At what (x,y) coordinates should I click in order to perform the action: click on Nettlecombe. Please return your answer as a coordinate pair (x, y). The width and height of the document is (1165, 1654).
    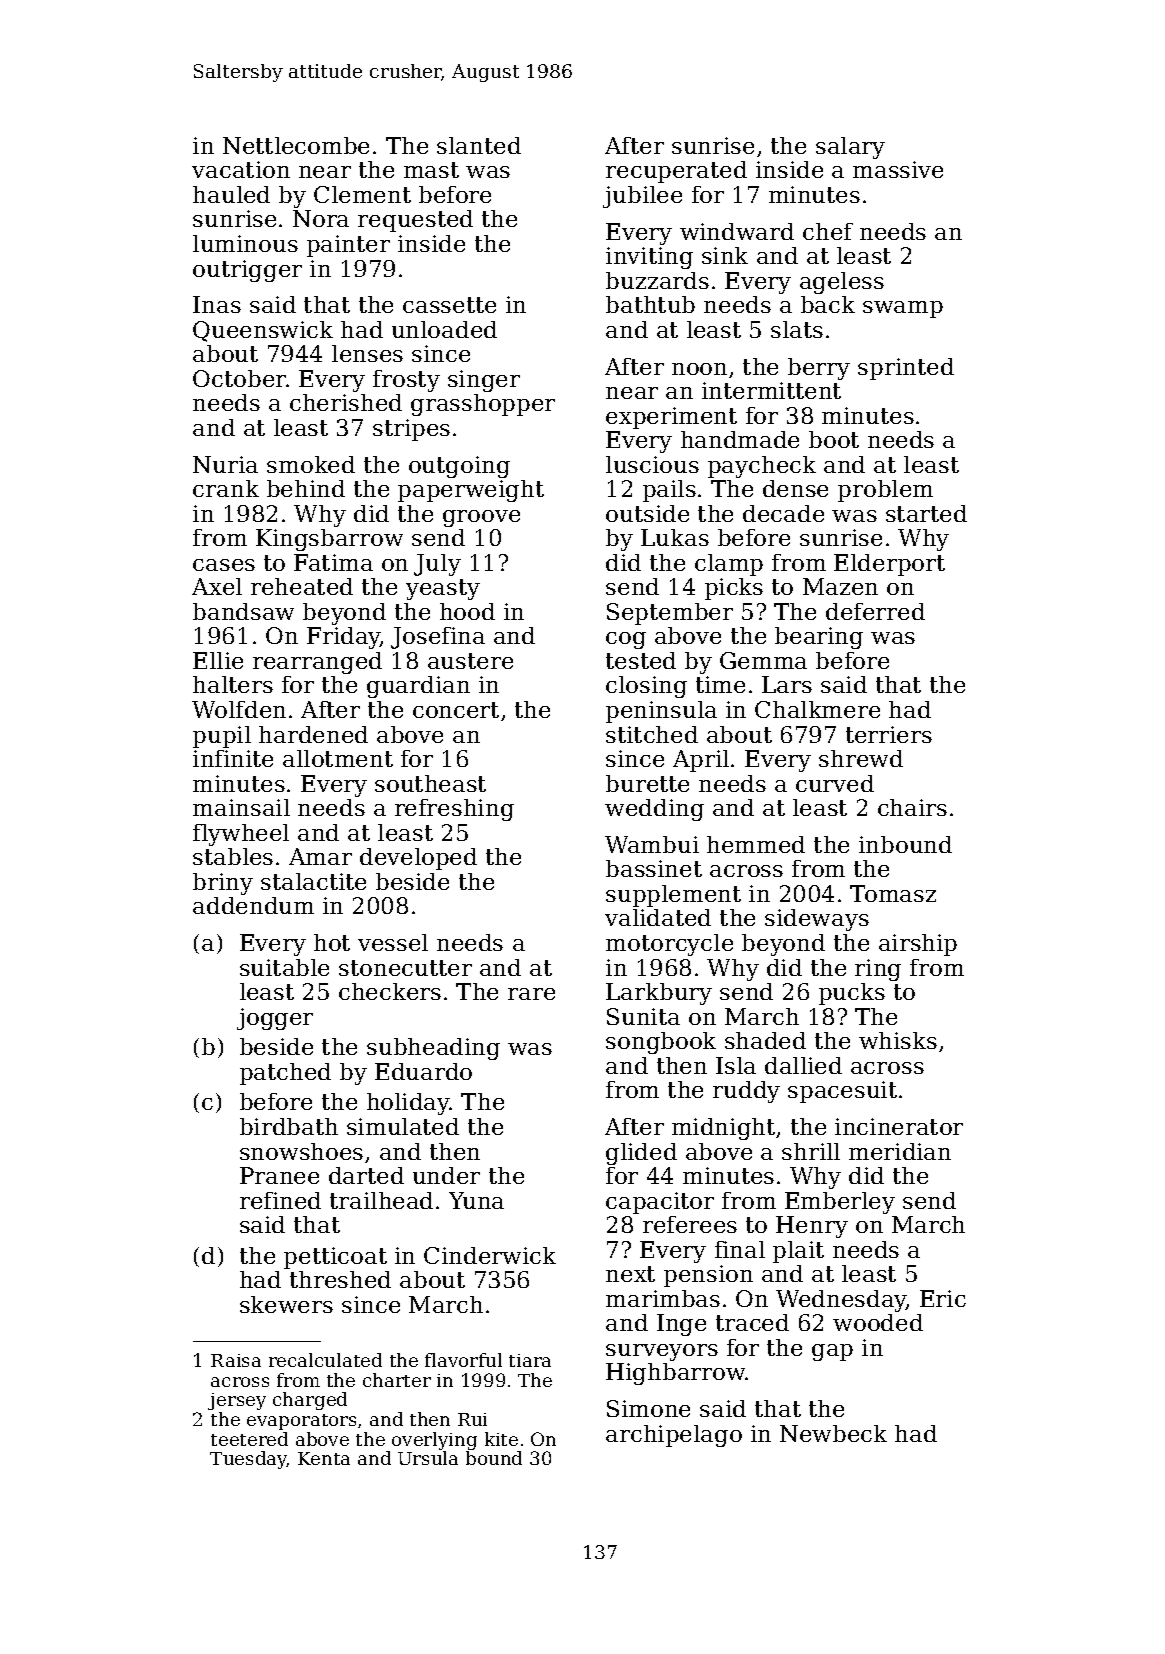
    Looking at the image, I should click on (296, 145).
